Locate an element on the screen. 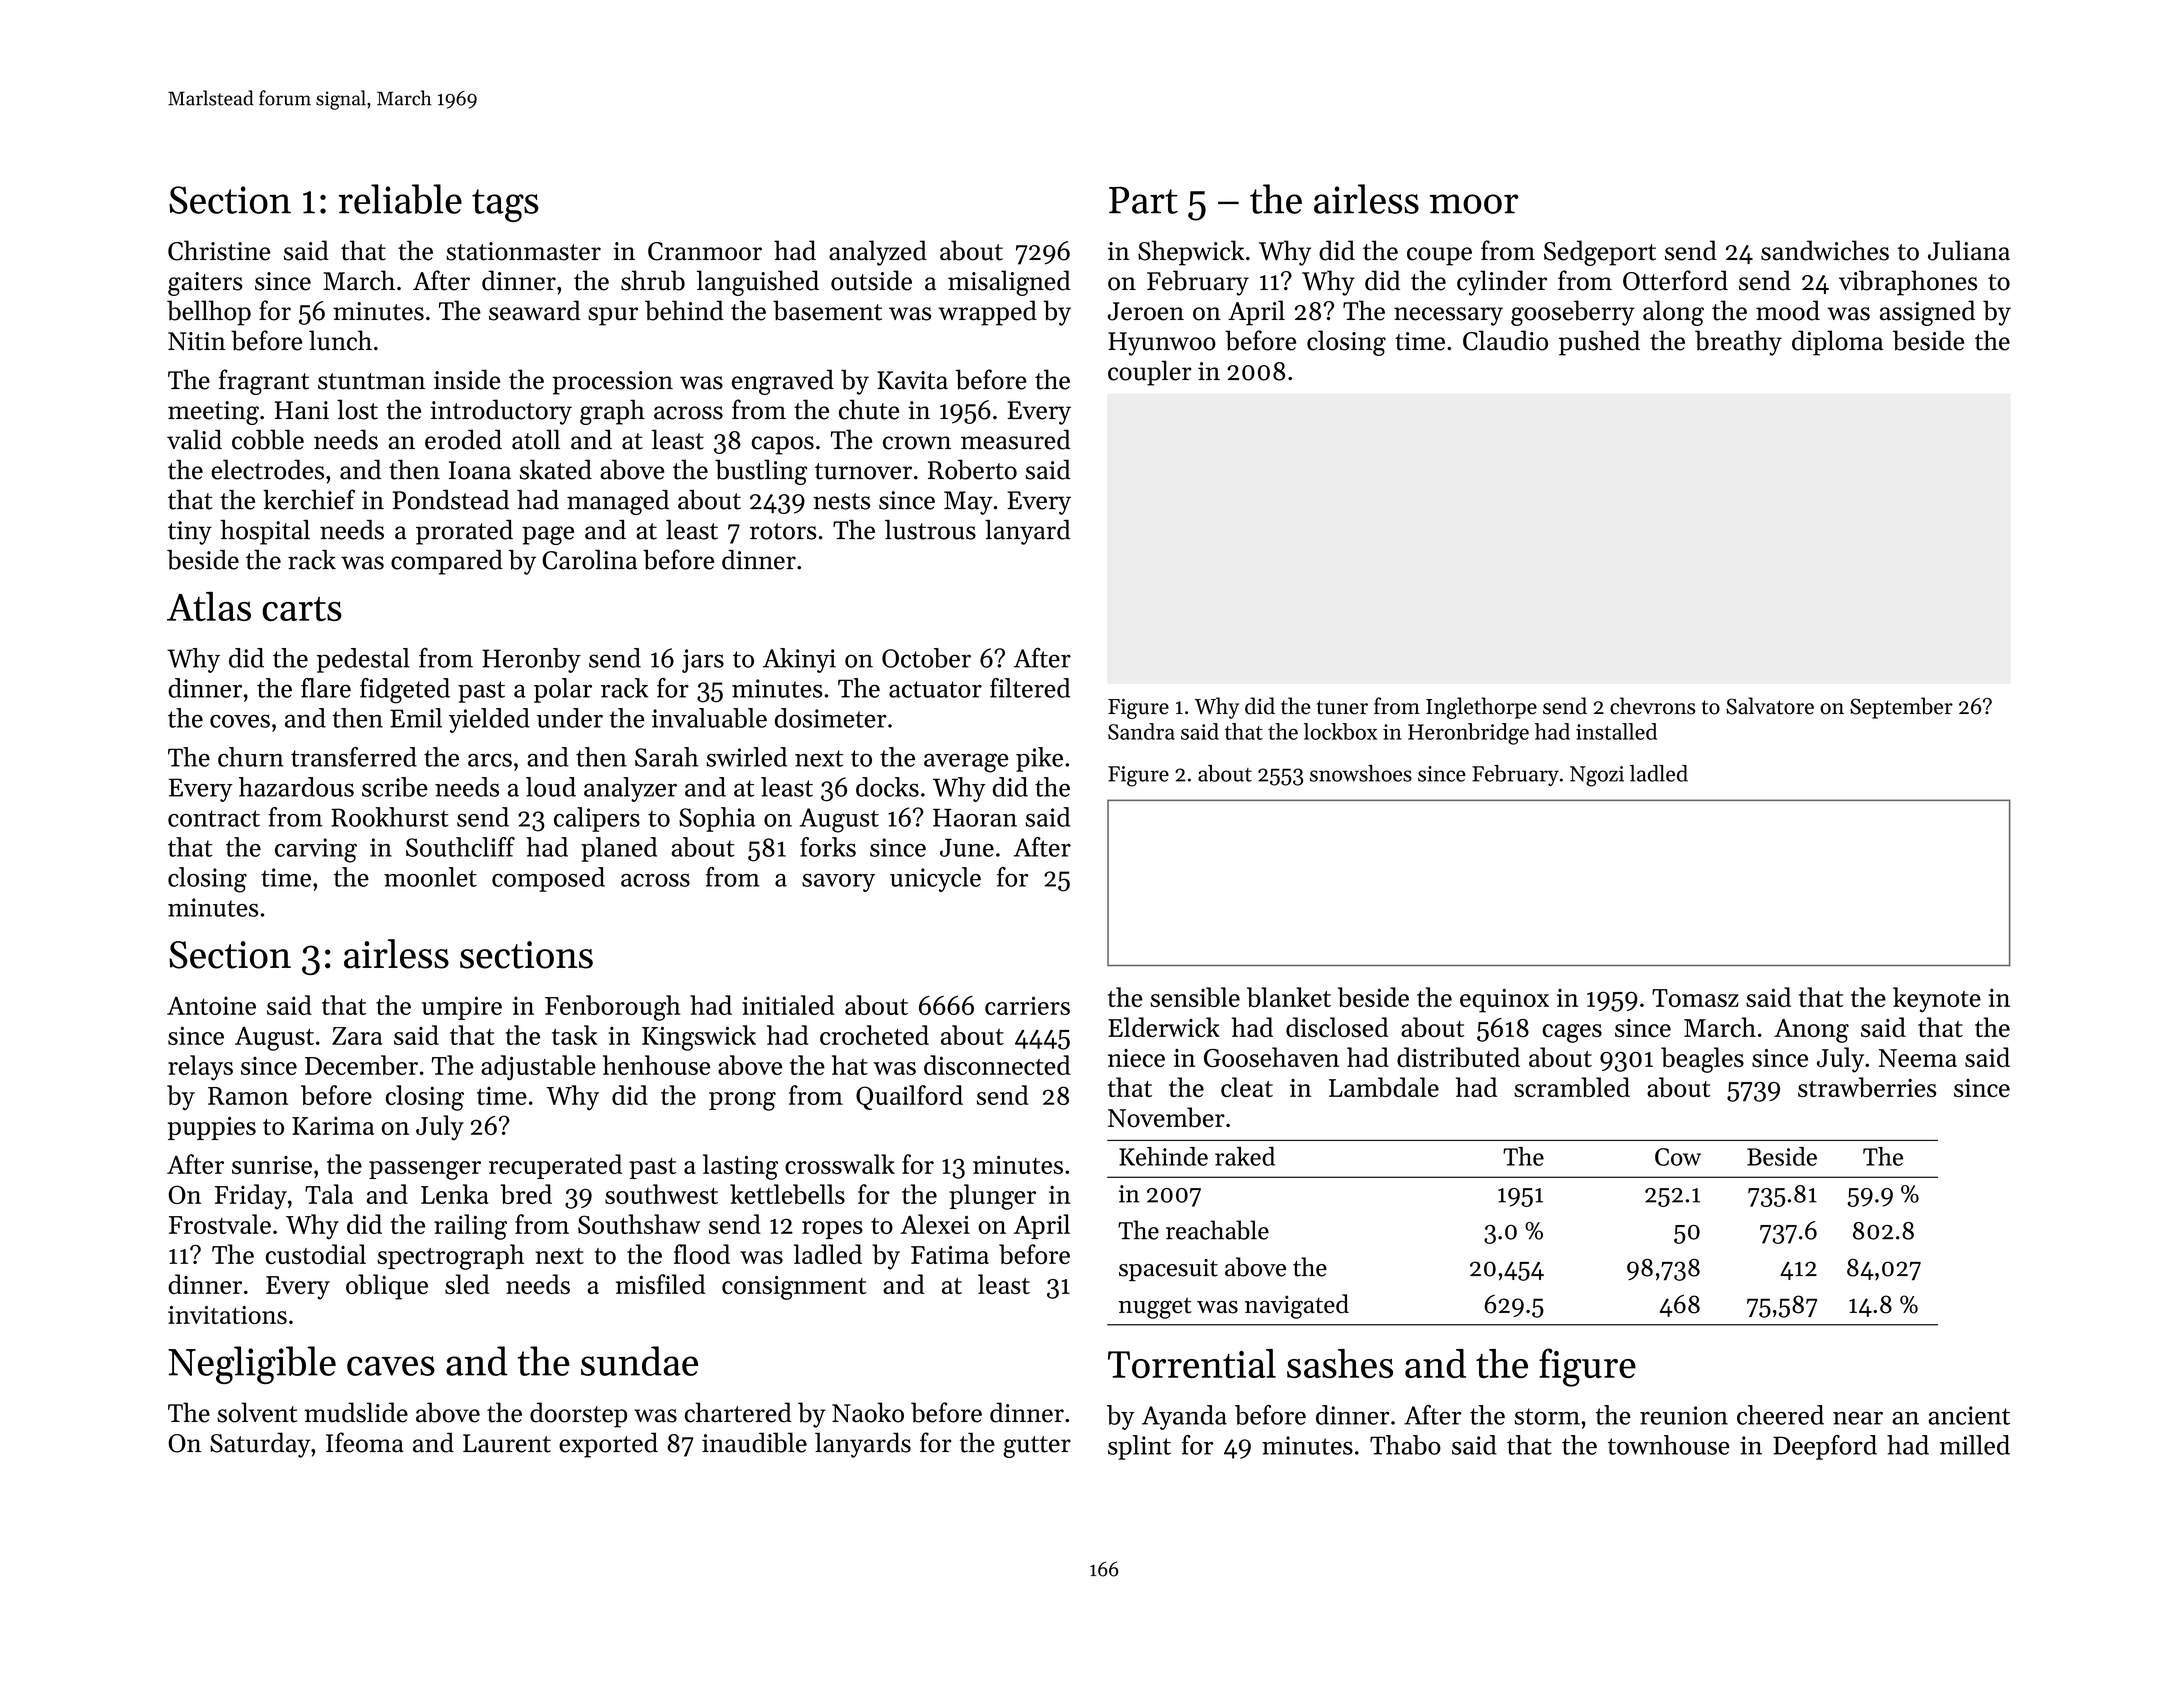 The height and width of the screenshot is (1683, 2178). skated is located at coordinates (556, 469).
